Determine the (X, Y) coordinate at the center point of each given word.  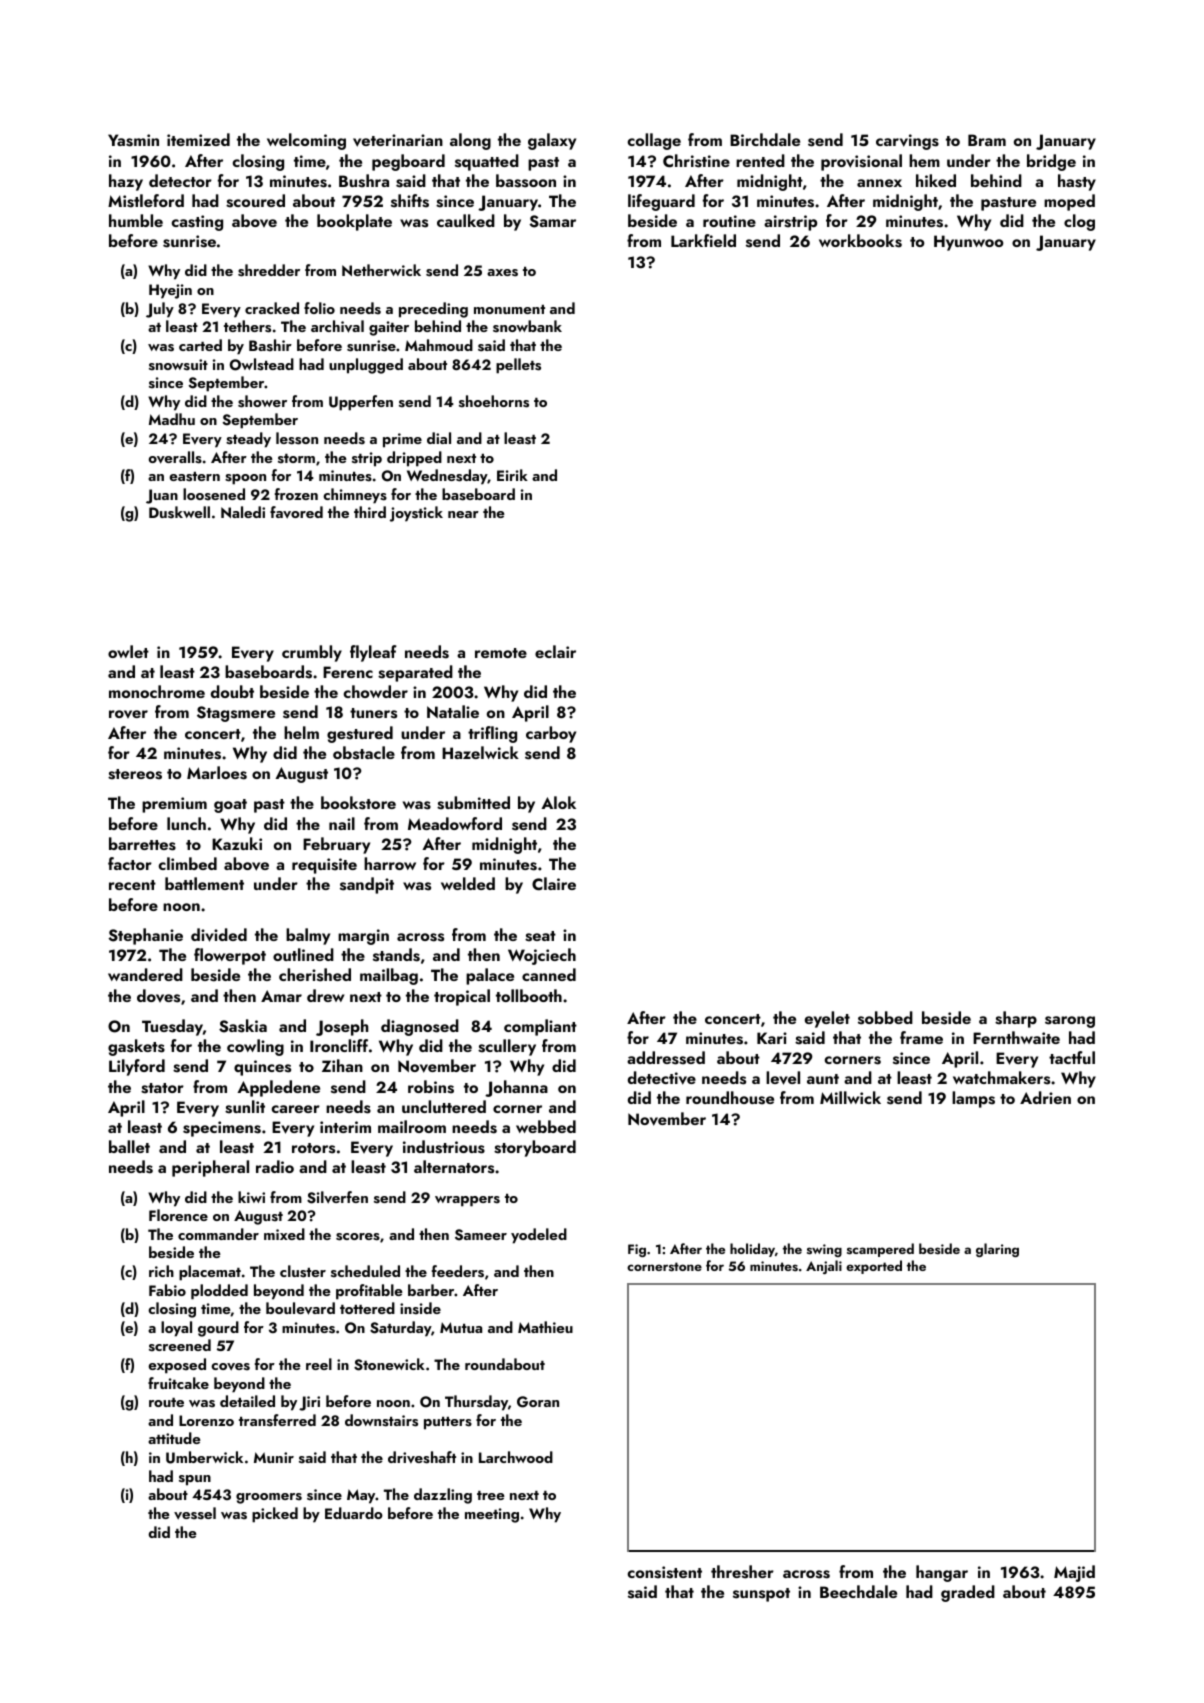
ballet (129, 1146)
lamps (973, 1099)
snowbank (527, 326)
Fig (637, 1250)
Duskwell (179, 512)
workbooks (860, 241)
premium (174, 805)
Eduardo (354, 1513)
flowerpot (230, 956)
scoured (255, 201)
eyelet (827, 1019)
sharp (1016, 1019)
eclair (555, 651)
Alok (558, 802)
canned (549, 974)
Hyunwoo (968, 243)
